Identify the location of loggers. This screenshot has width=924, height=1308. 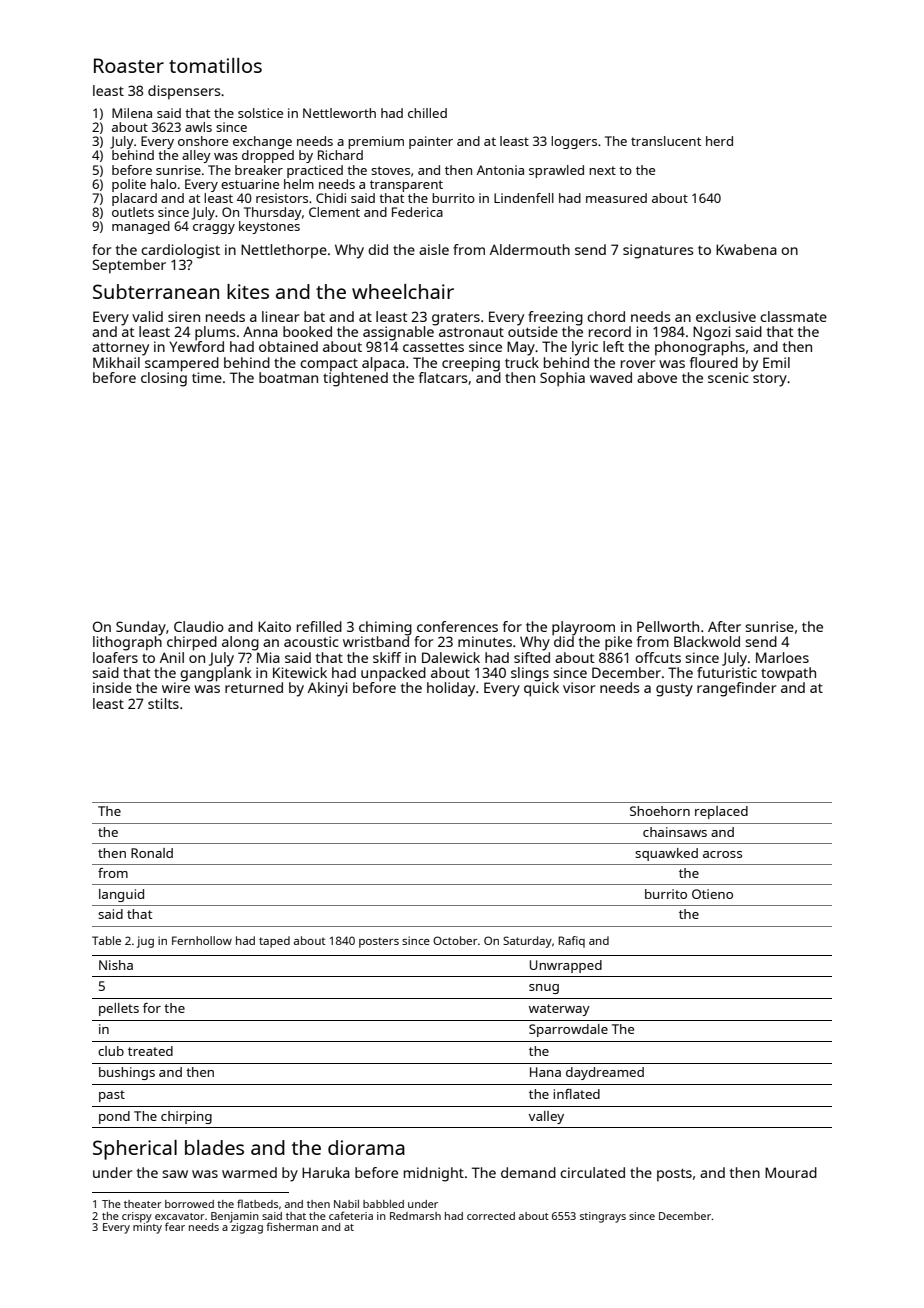
(574, 142).
